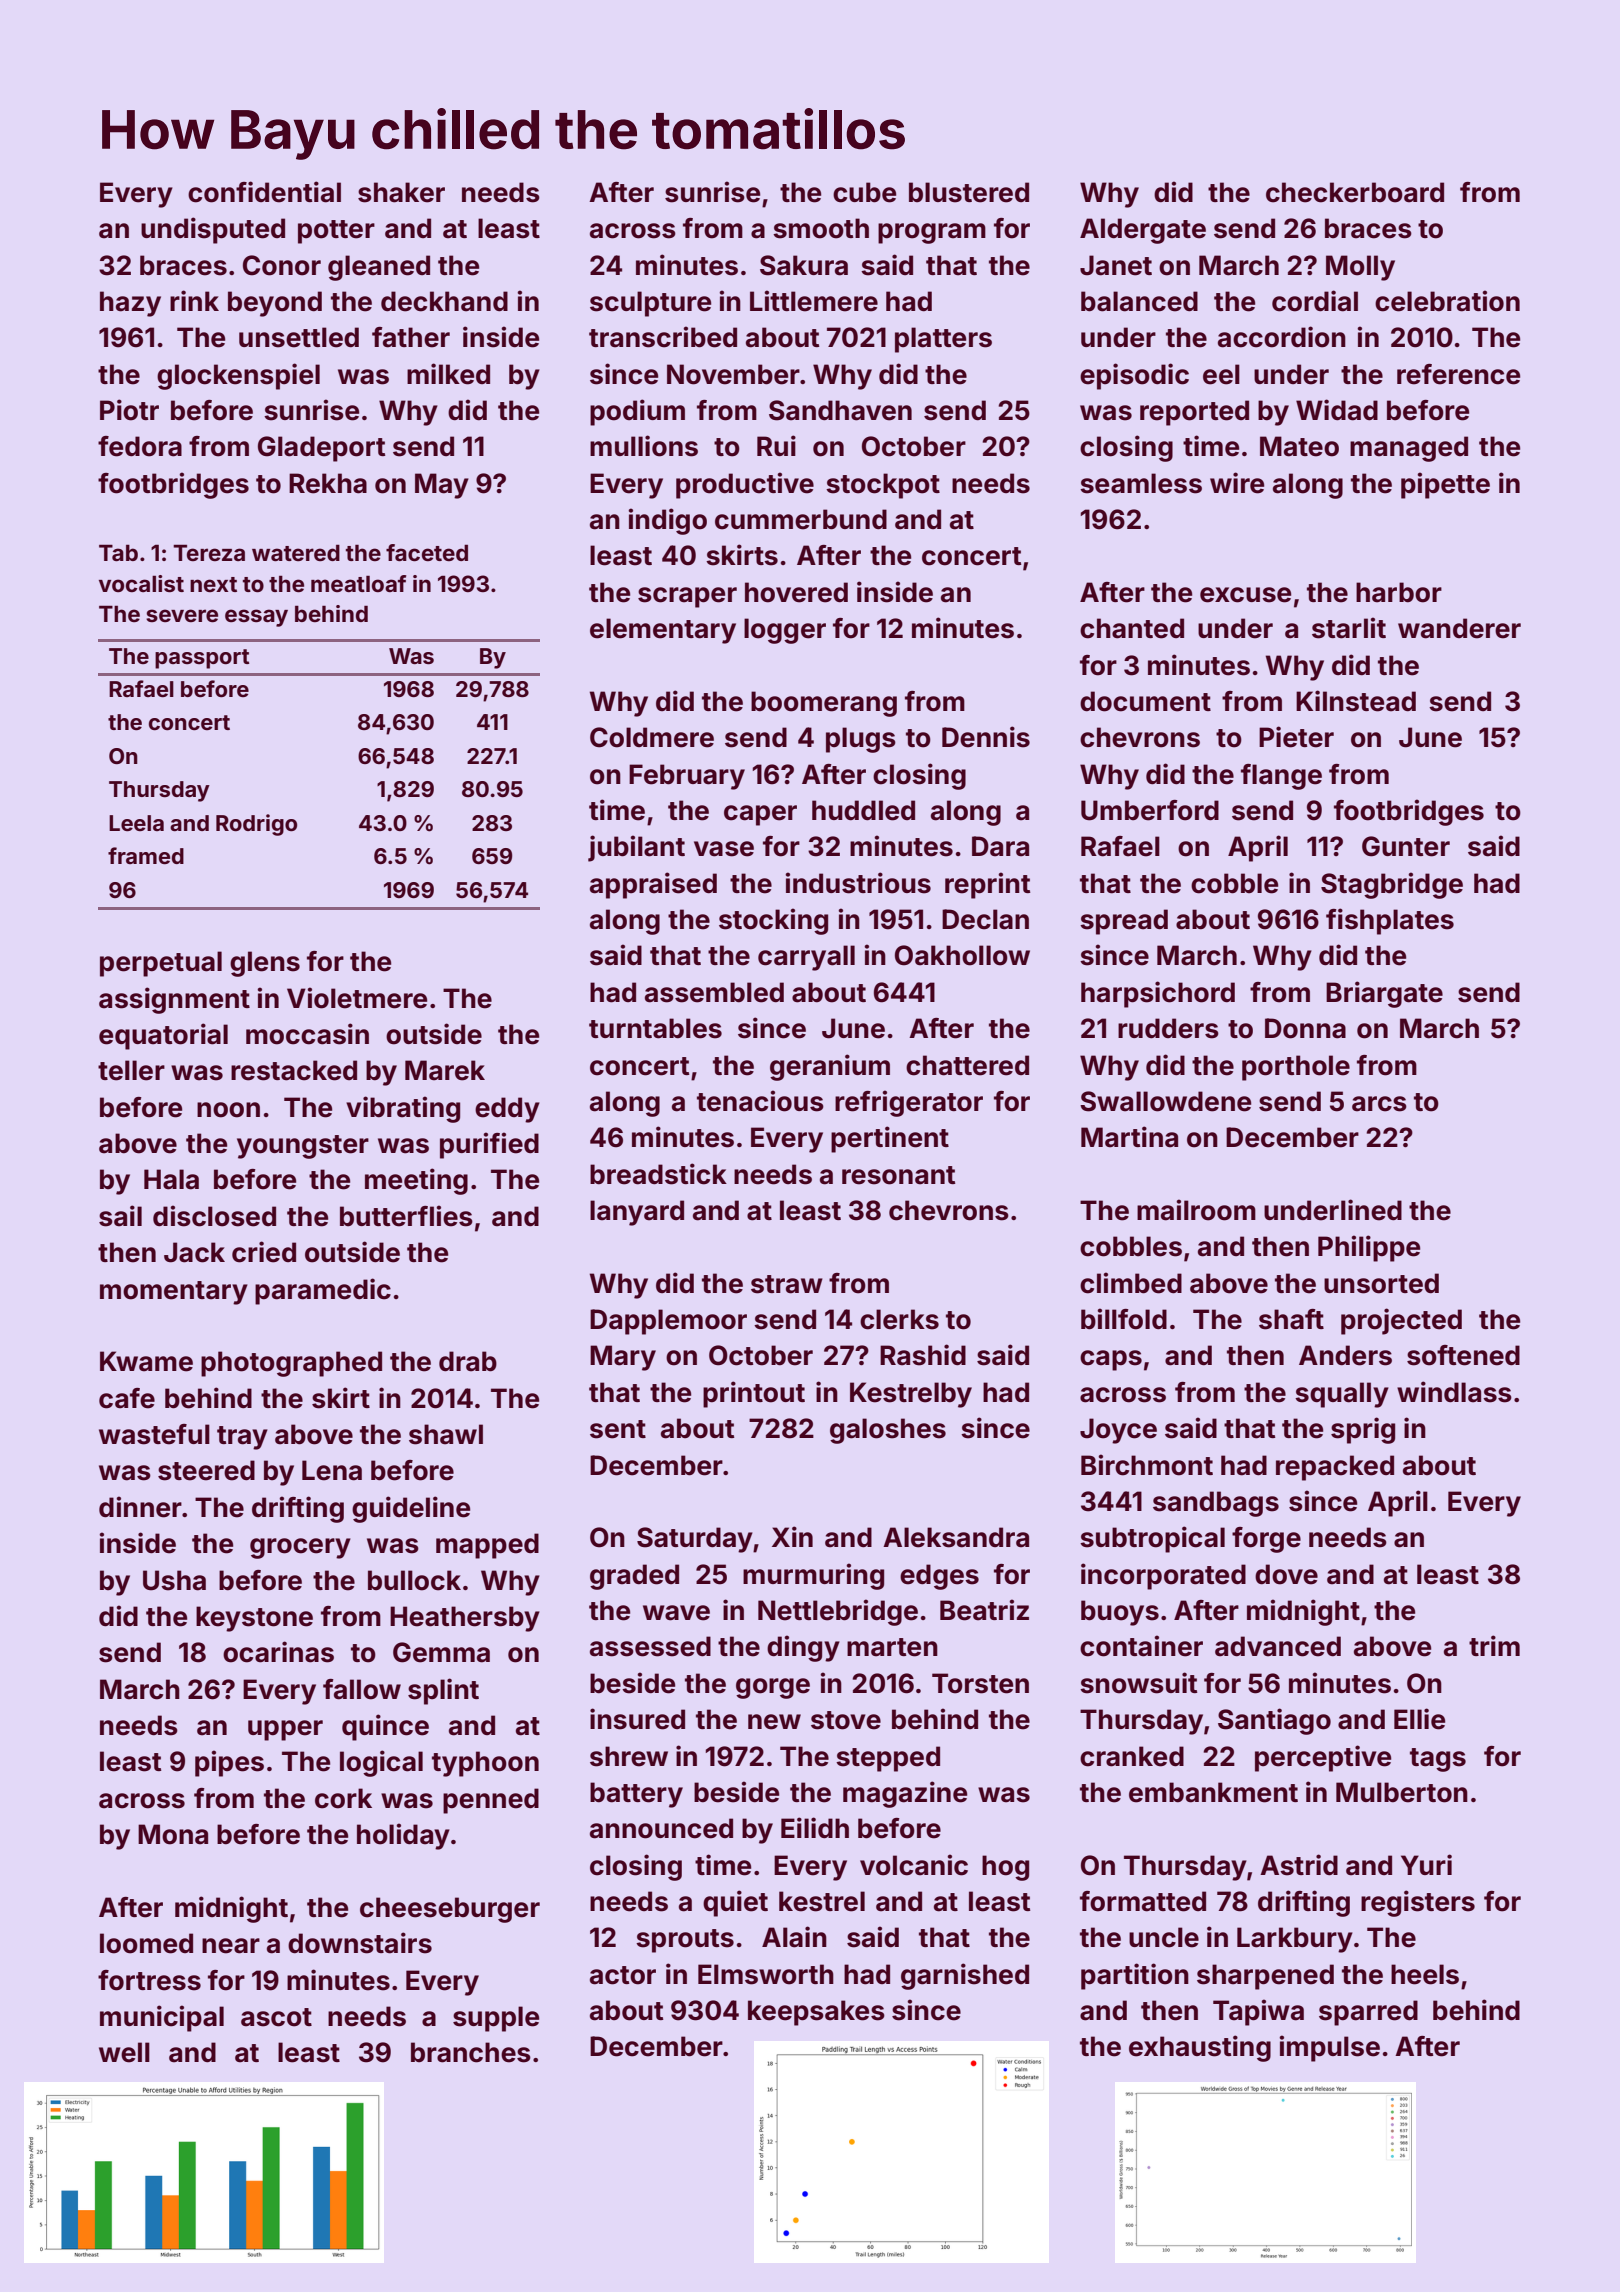 The image size is (1620, 2292). What do you see at coordinates (131, 1070) in the screenshot?
I see `teller` at bounding box center [131, 1070].
